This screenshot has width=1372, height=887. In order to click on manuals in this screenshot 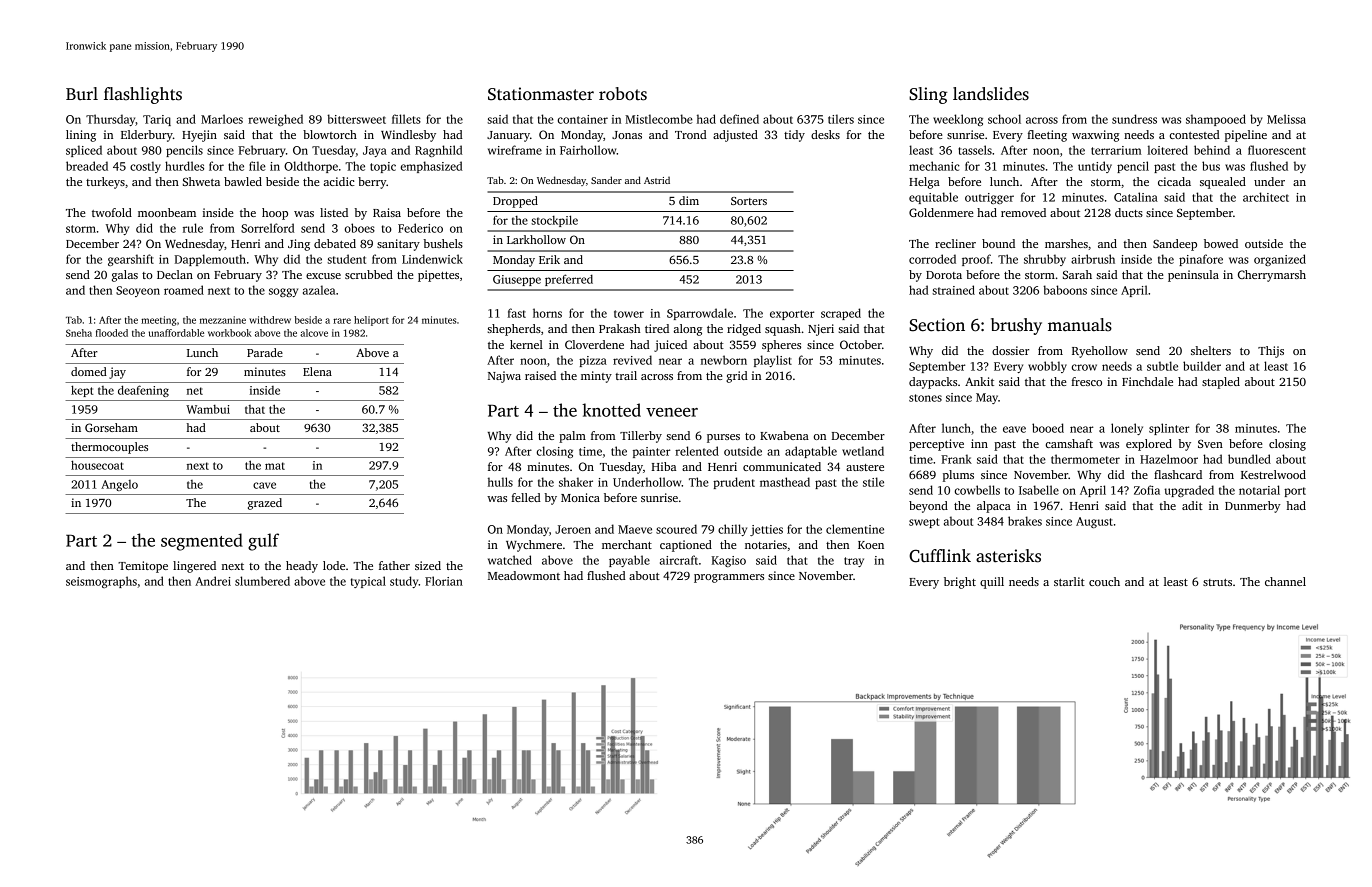, I will do `click(1080, 325)`.
